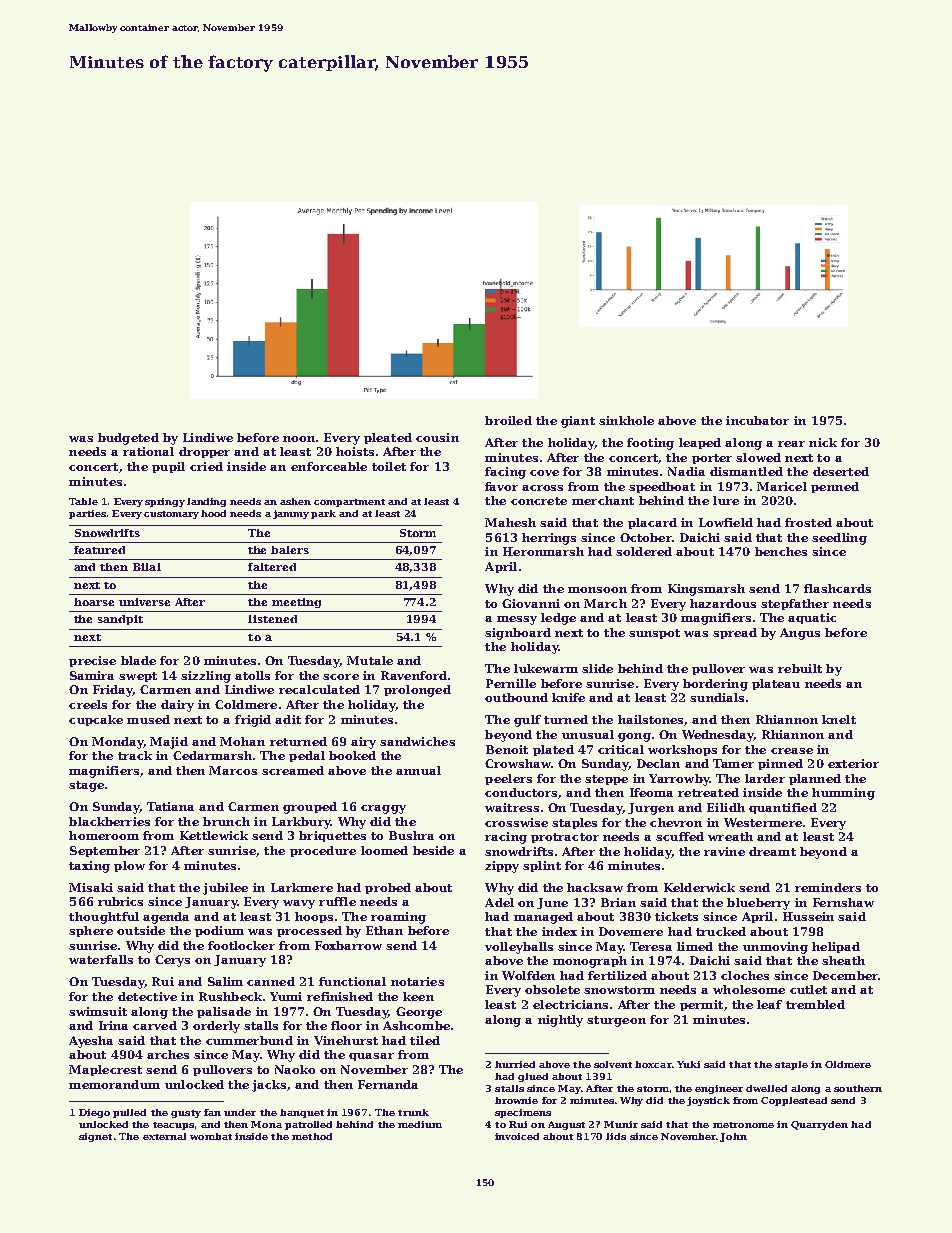 The height and width of the screenshot is (1233, 952). I want to click on invoiced, so click(517, 1136).
